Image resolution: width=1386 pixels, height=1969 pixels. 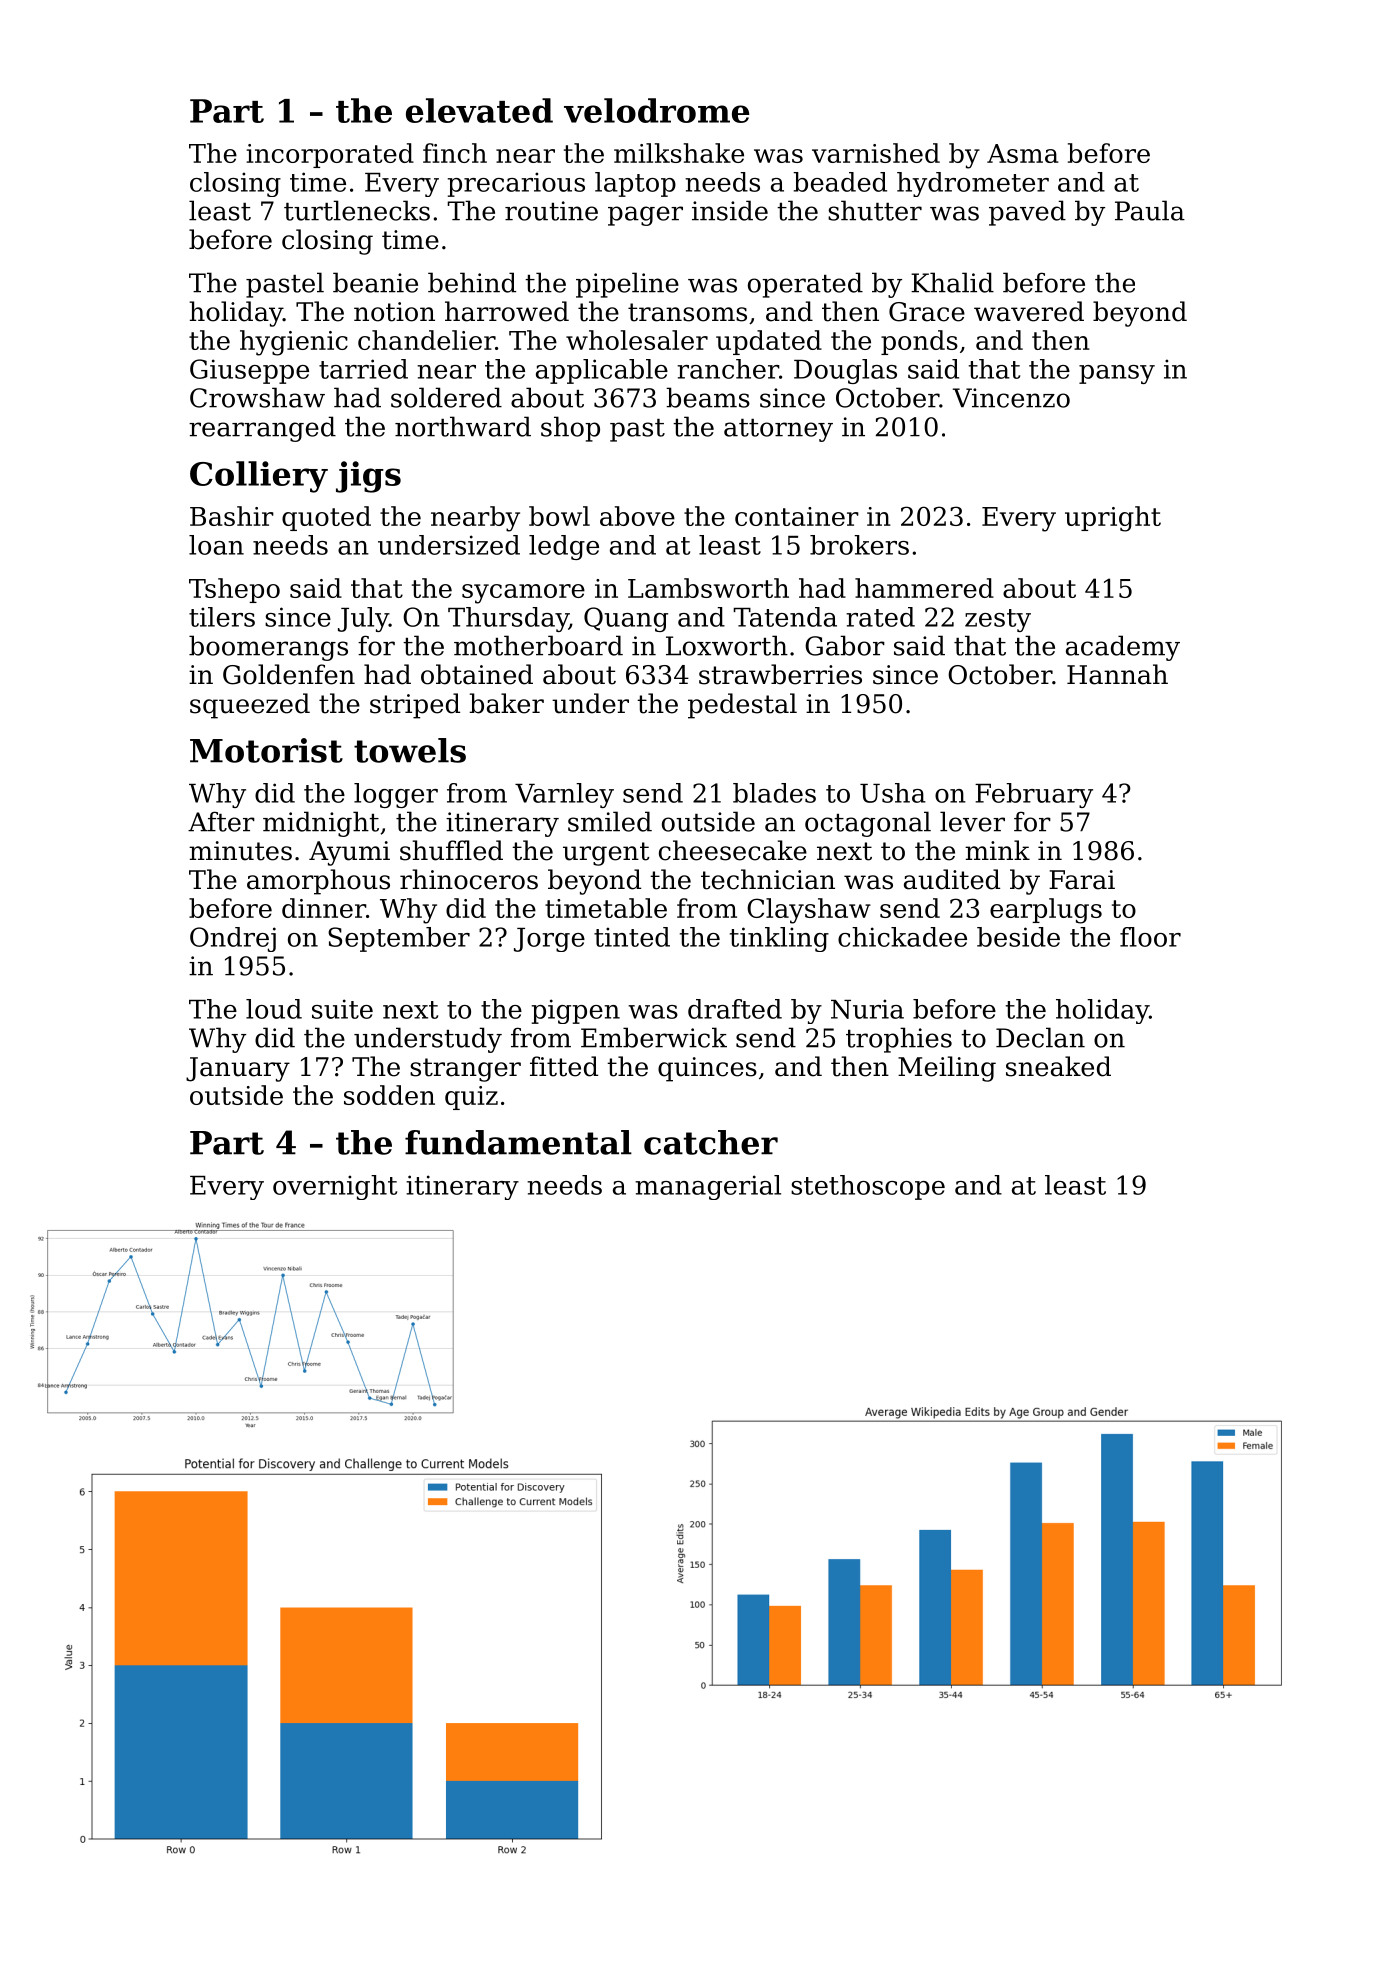 I want to click on octagonal, so click(x=868, y=824).
